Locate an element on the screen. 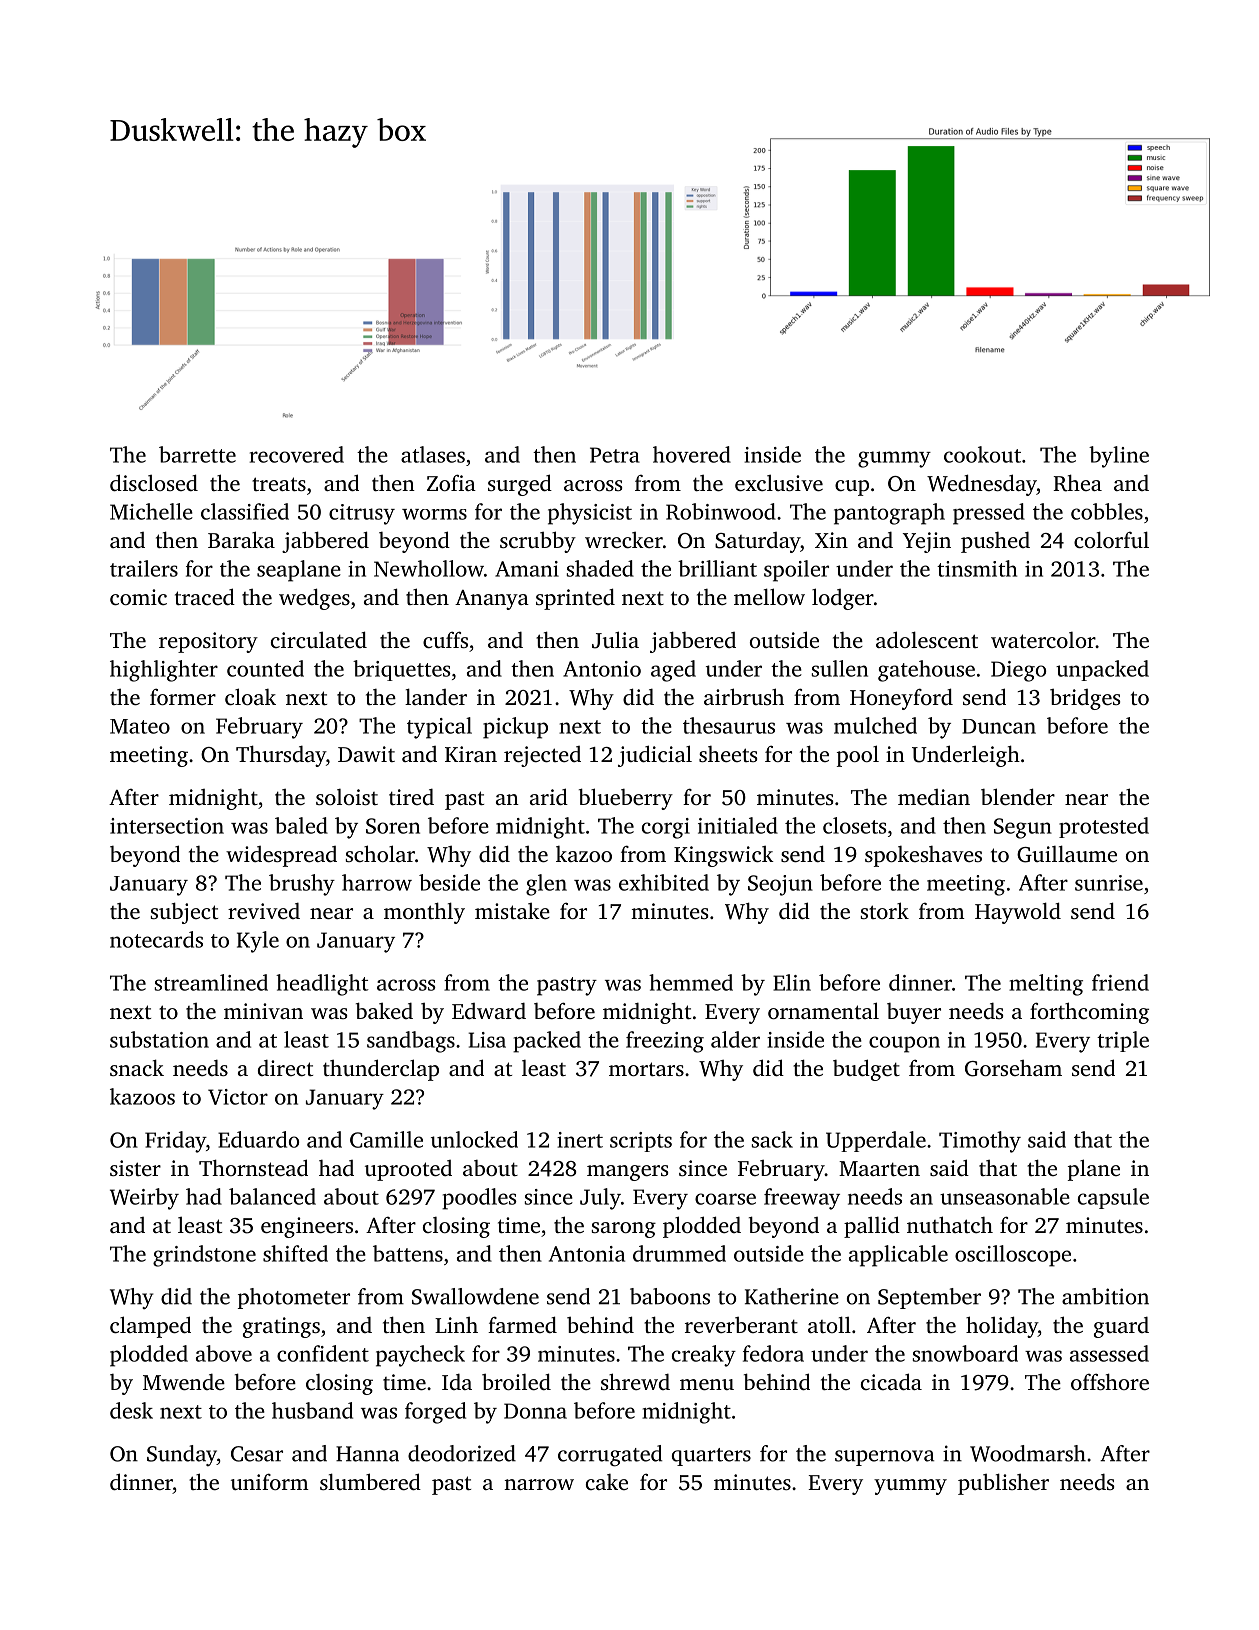 The image size is (1259, 1630). bridges is located at coordinates (1085, 699).
